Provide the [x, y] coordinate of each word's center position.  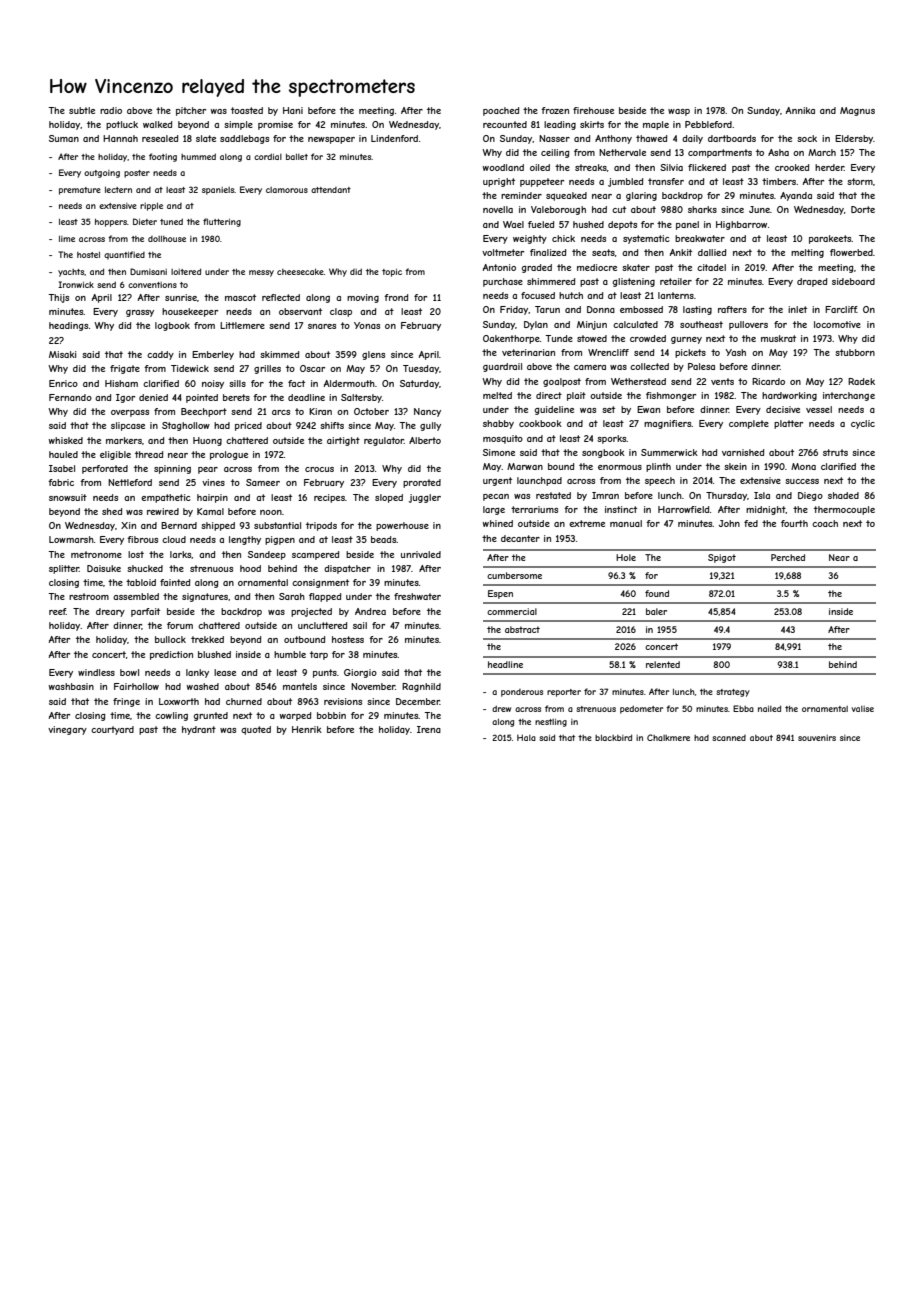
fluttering [222, 222]
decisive [783, 409]
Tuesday [421, 369]
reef [57, 611]
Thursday [726, 496]
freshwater [417, 596]
